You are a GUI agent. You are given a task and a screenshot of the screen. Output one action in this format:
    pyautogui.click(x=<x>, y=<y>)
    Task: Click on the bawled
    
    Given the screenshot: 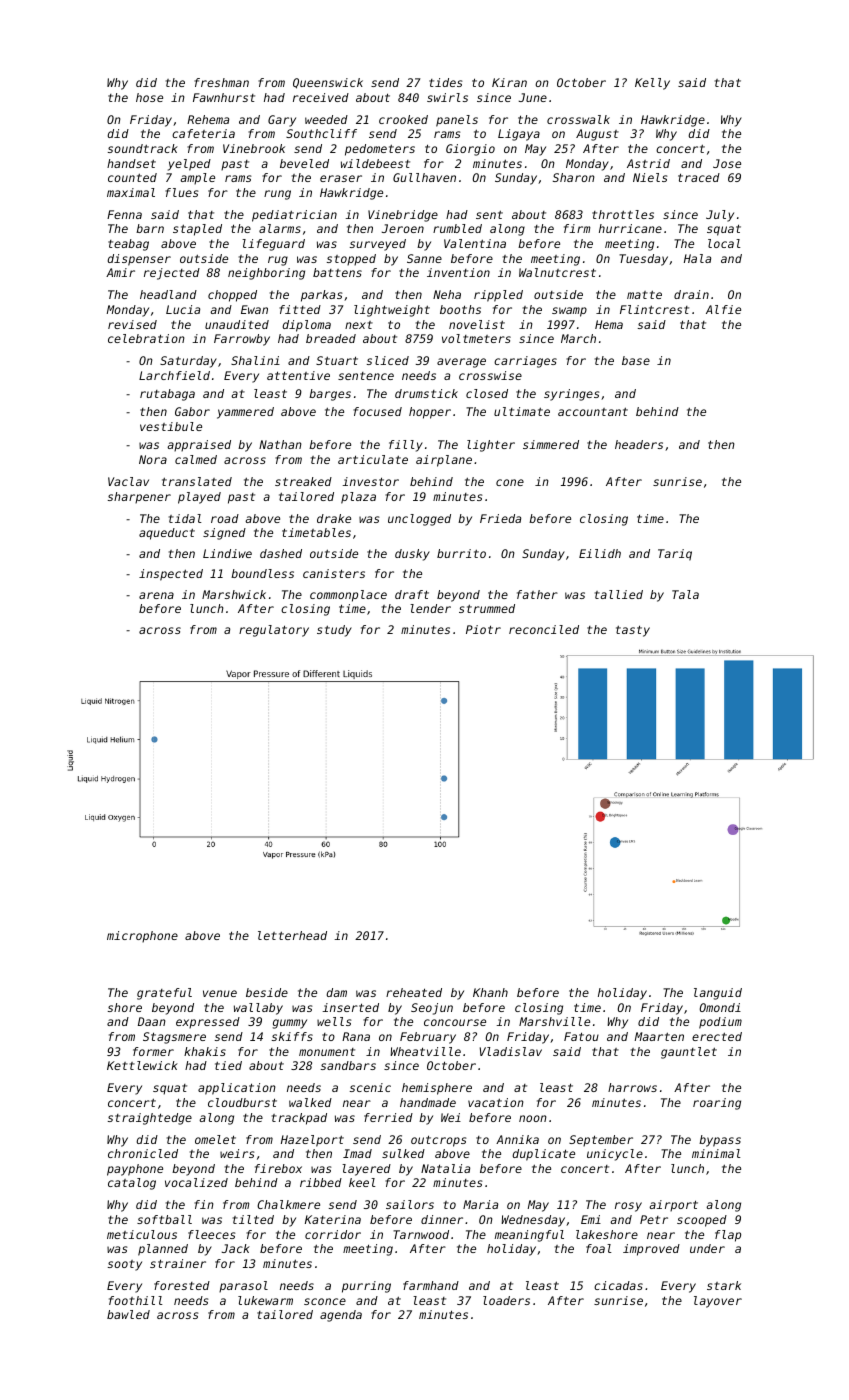 What is the action you would take?
    pyautogui.click(x=128, y=1314)
